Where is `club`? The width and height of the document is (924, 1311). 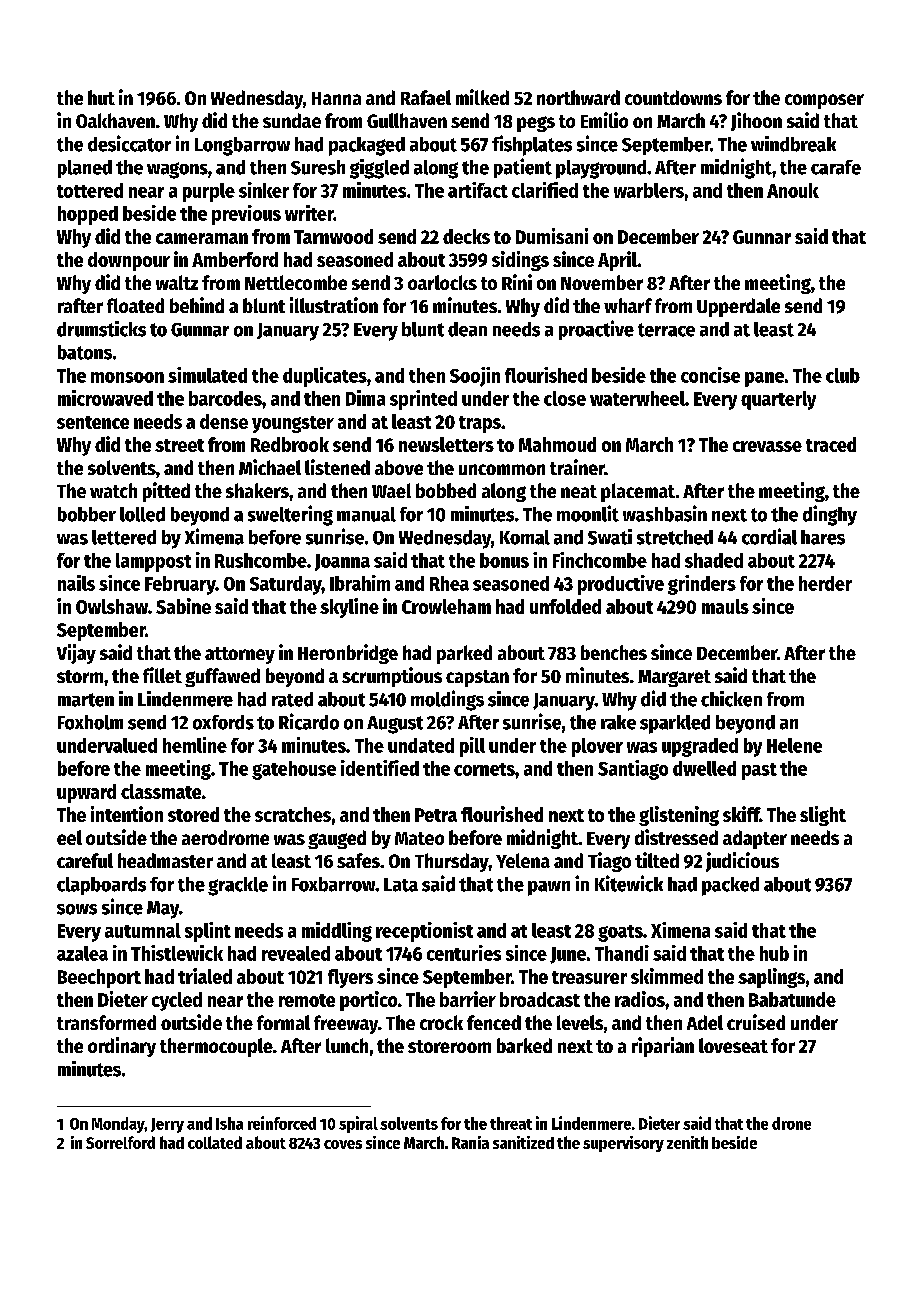
club is located at coordinates (843, 375).
